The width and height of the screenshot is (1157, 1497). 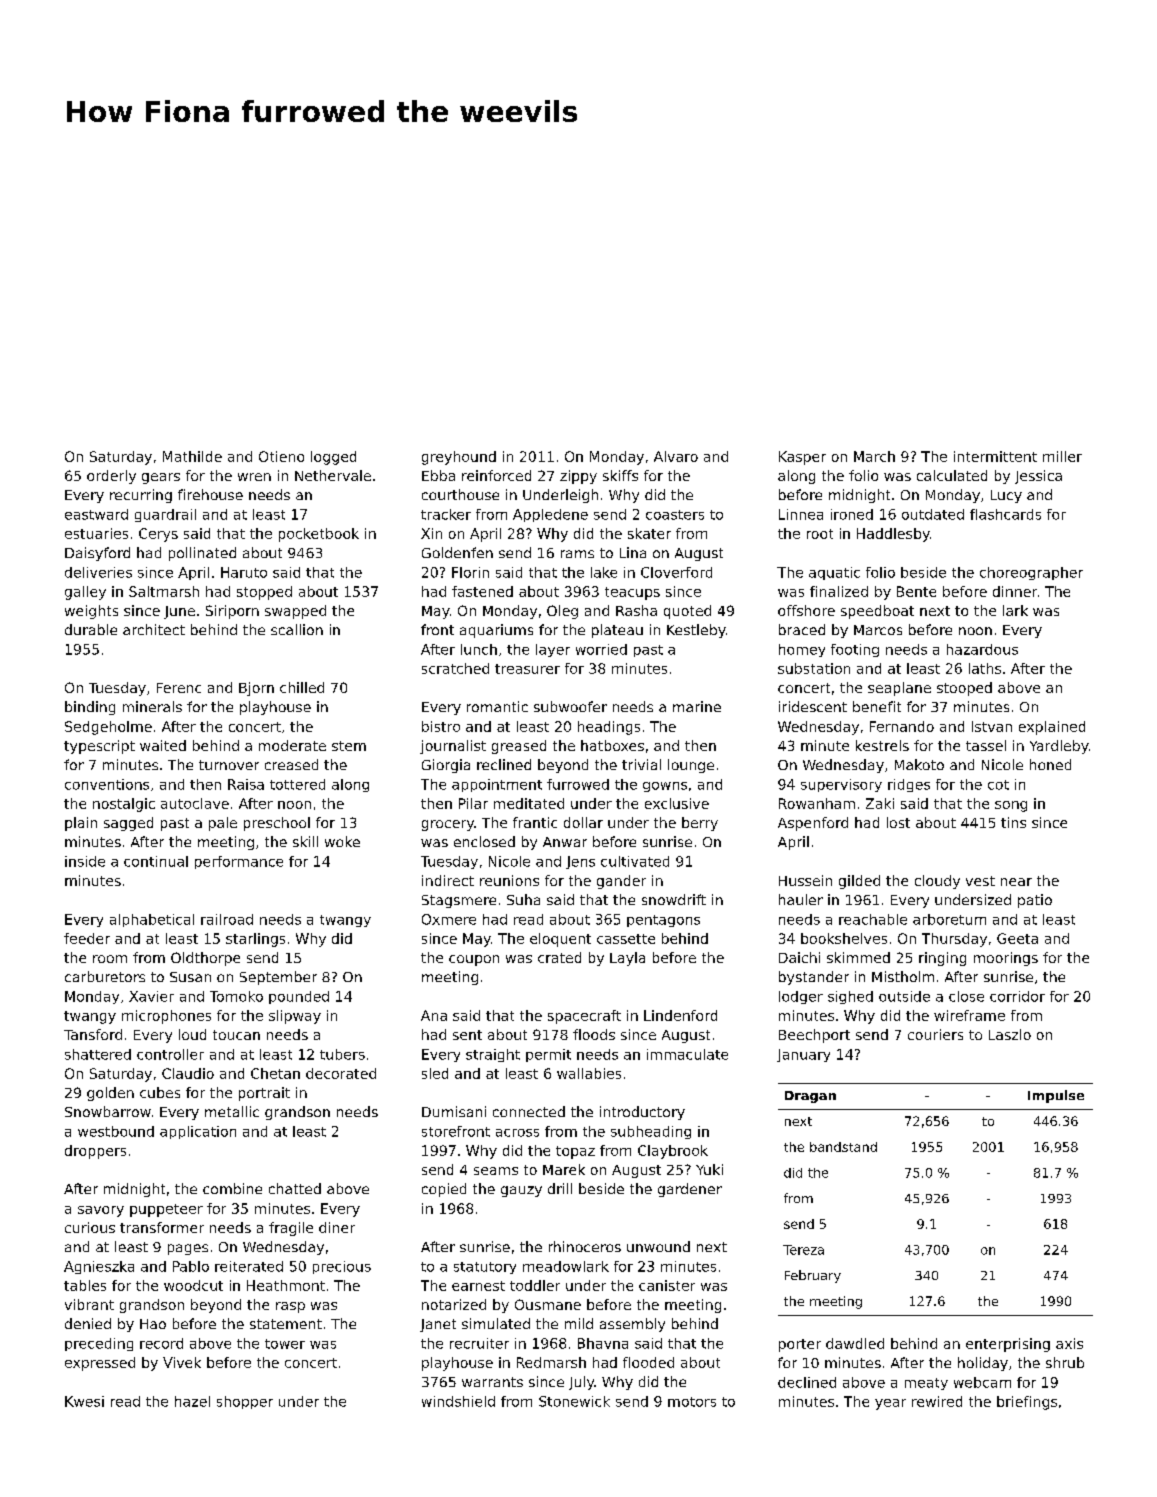 I want to click on continual, so click(x=156, y=861).
